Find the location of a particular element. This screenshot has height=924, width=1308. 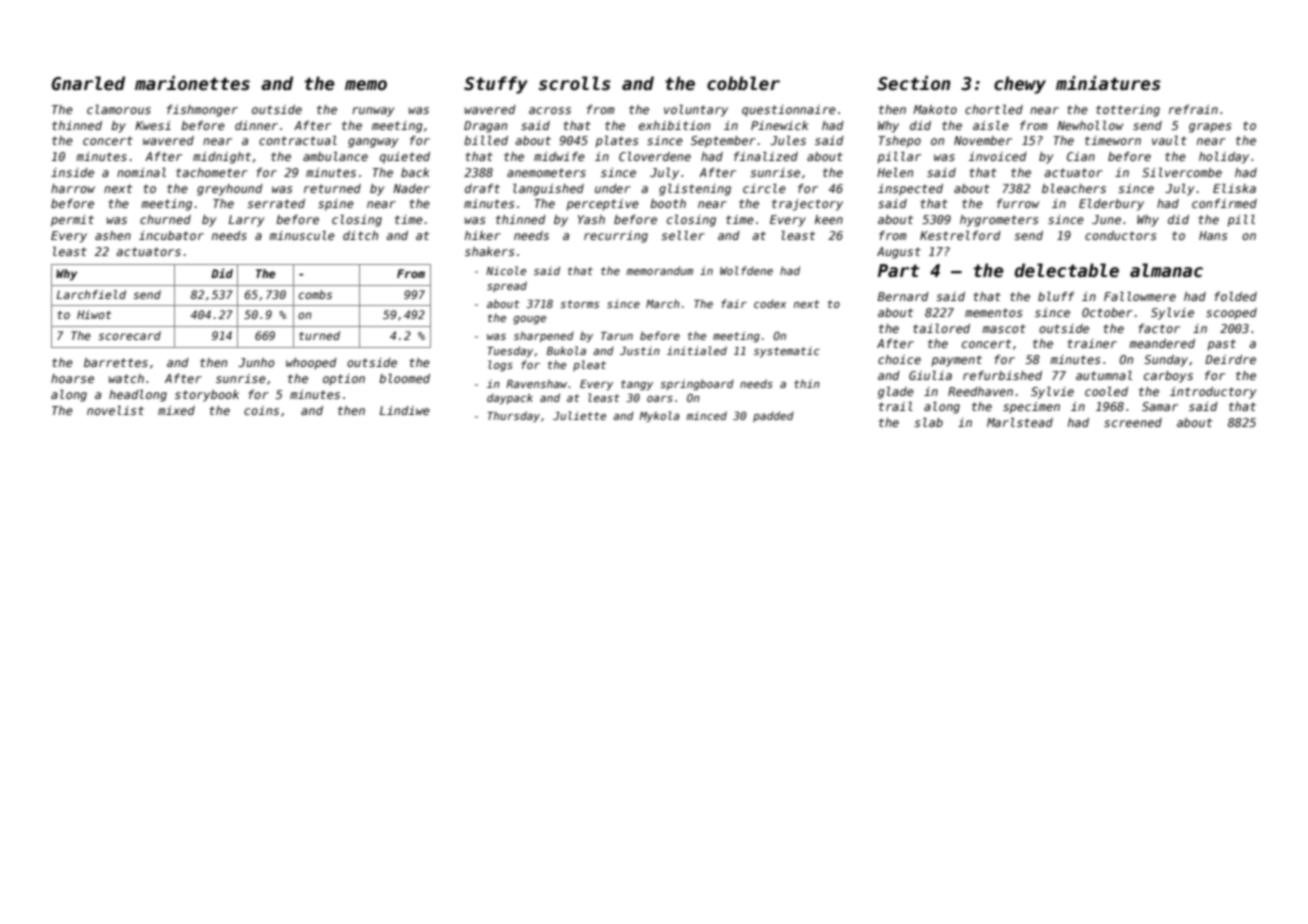

midnight is located at coordinates (222, 158).
